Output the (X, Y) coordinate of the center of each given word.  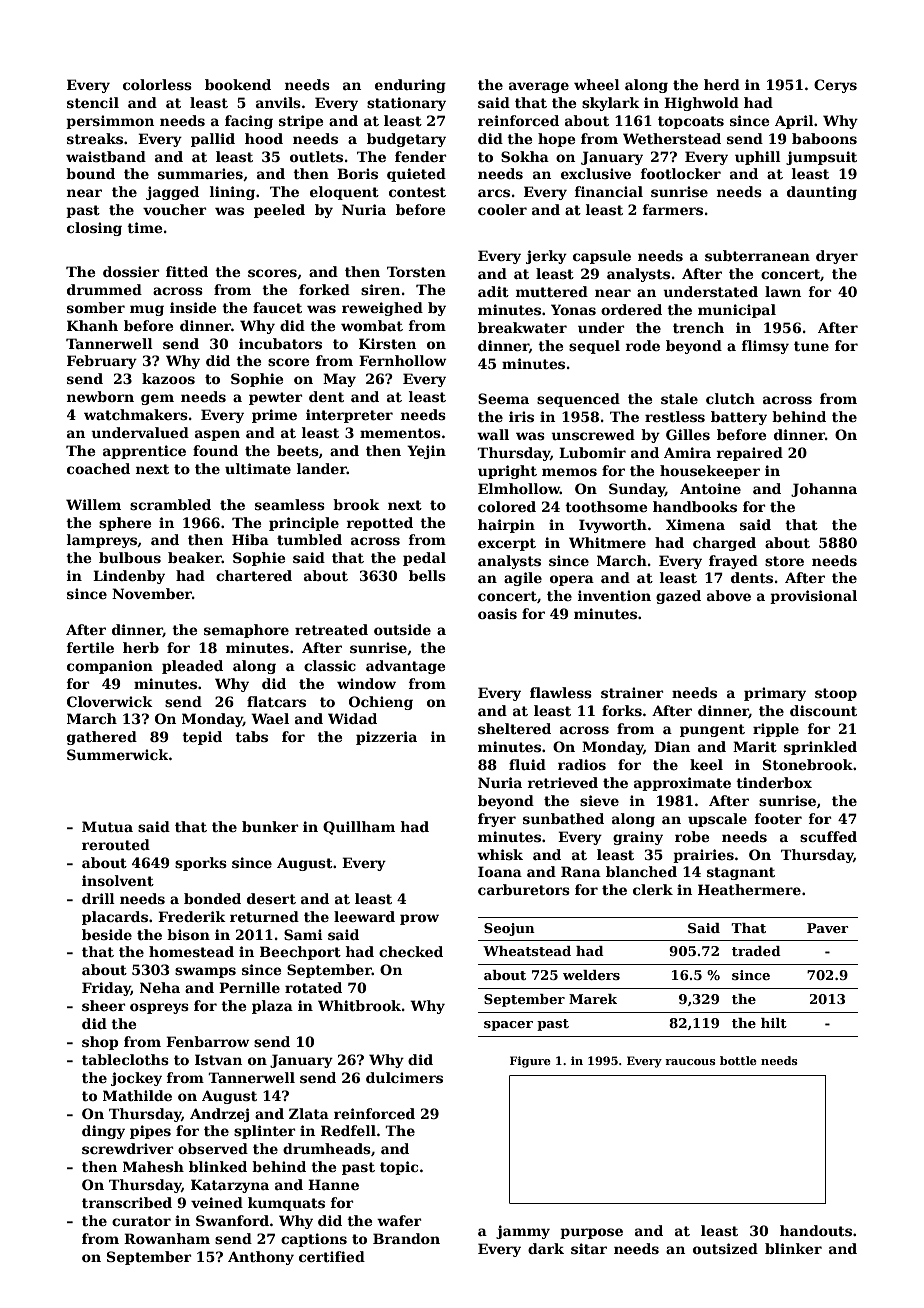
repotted (380, 524)
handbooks (695, 506)
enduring (410, 86)
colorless (157, 84)
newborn (100, 396)
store (784, 561)
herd (722, 84)
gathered (102, 738)
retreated (331, 629)
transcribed (127, 1202)
